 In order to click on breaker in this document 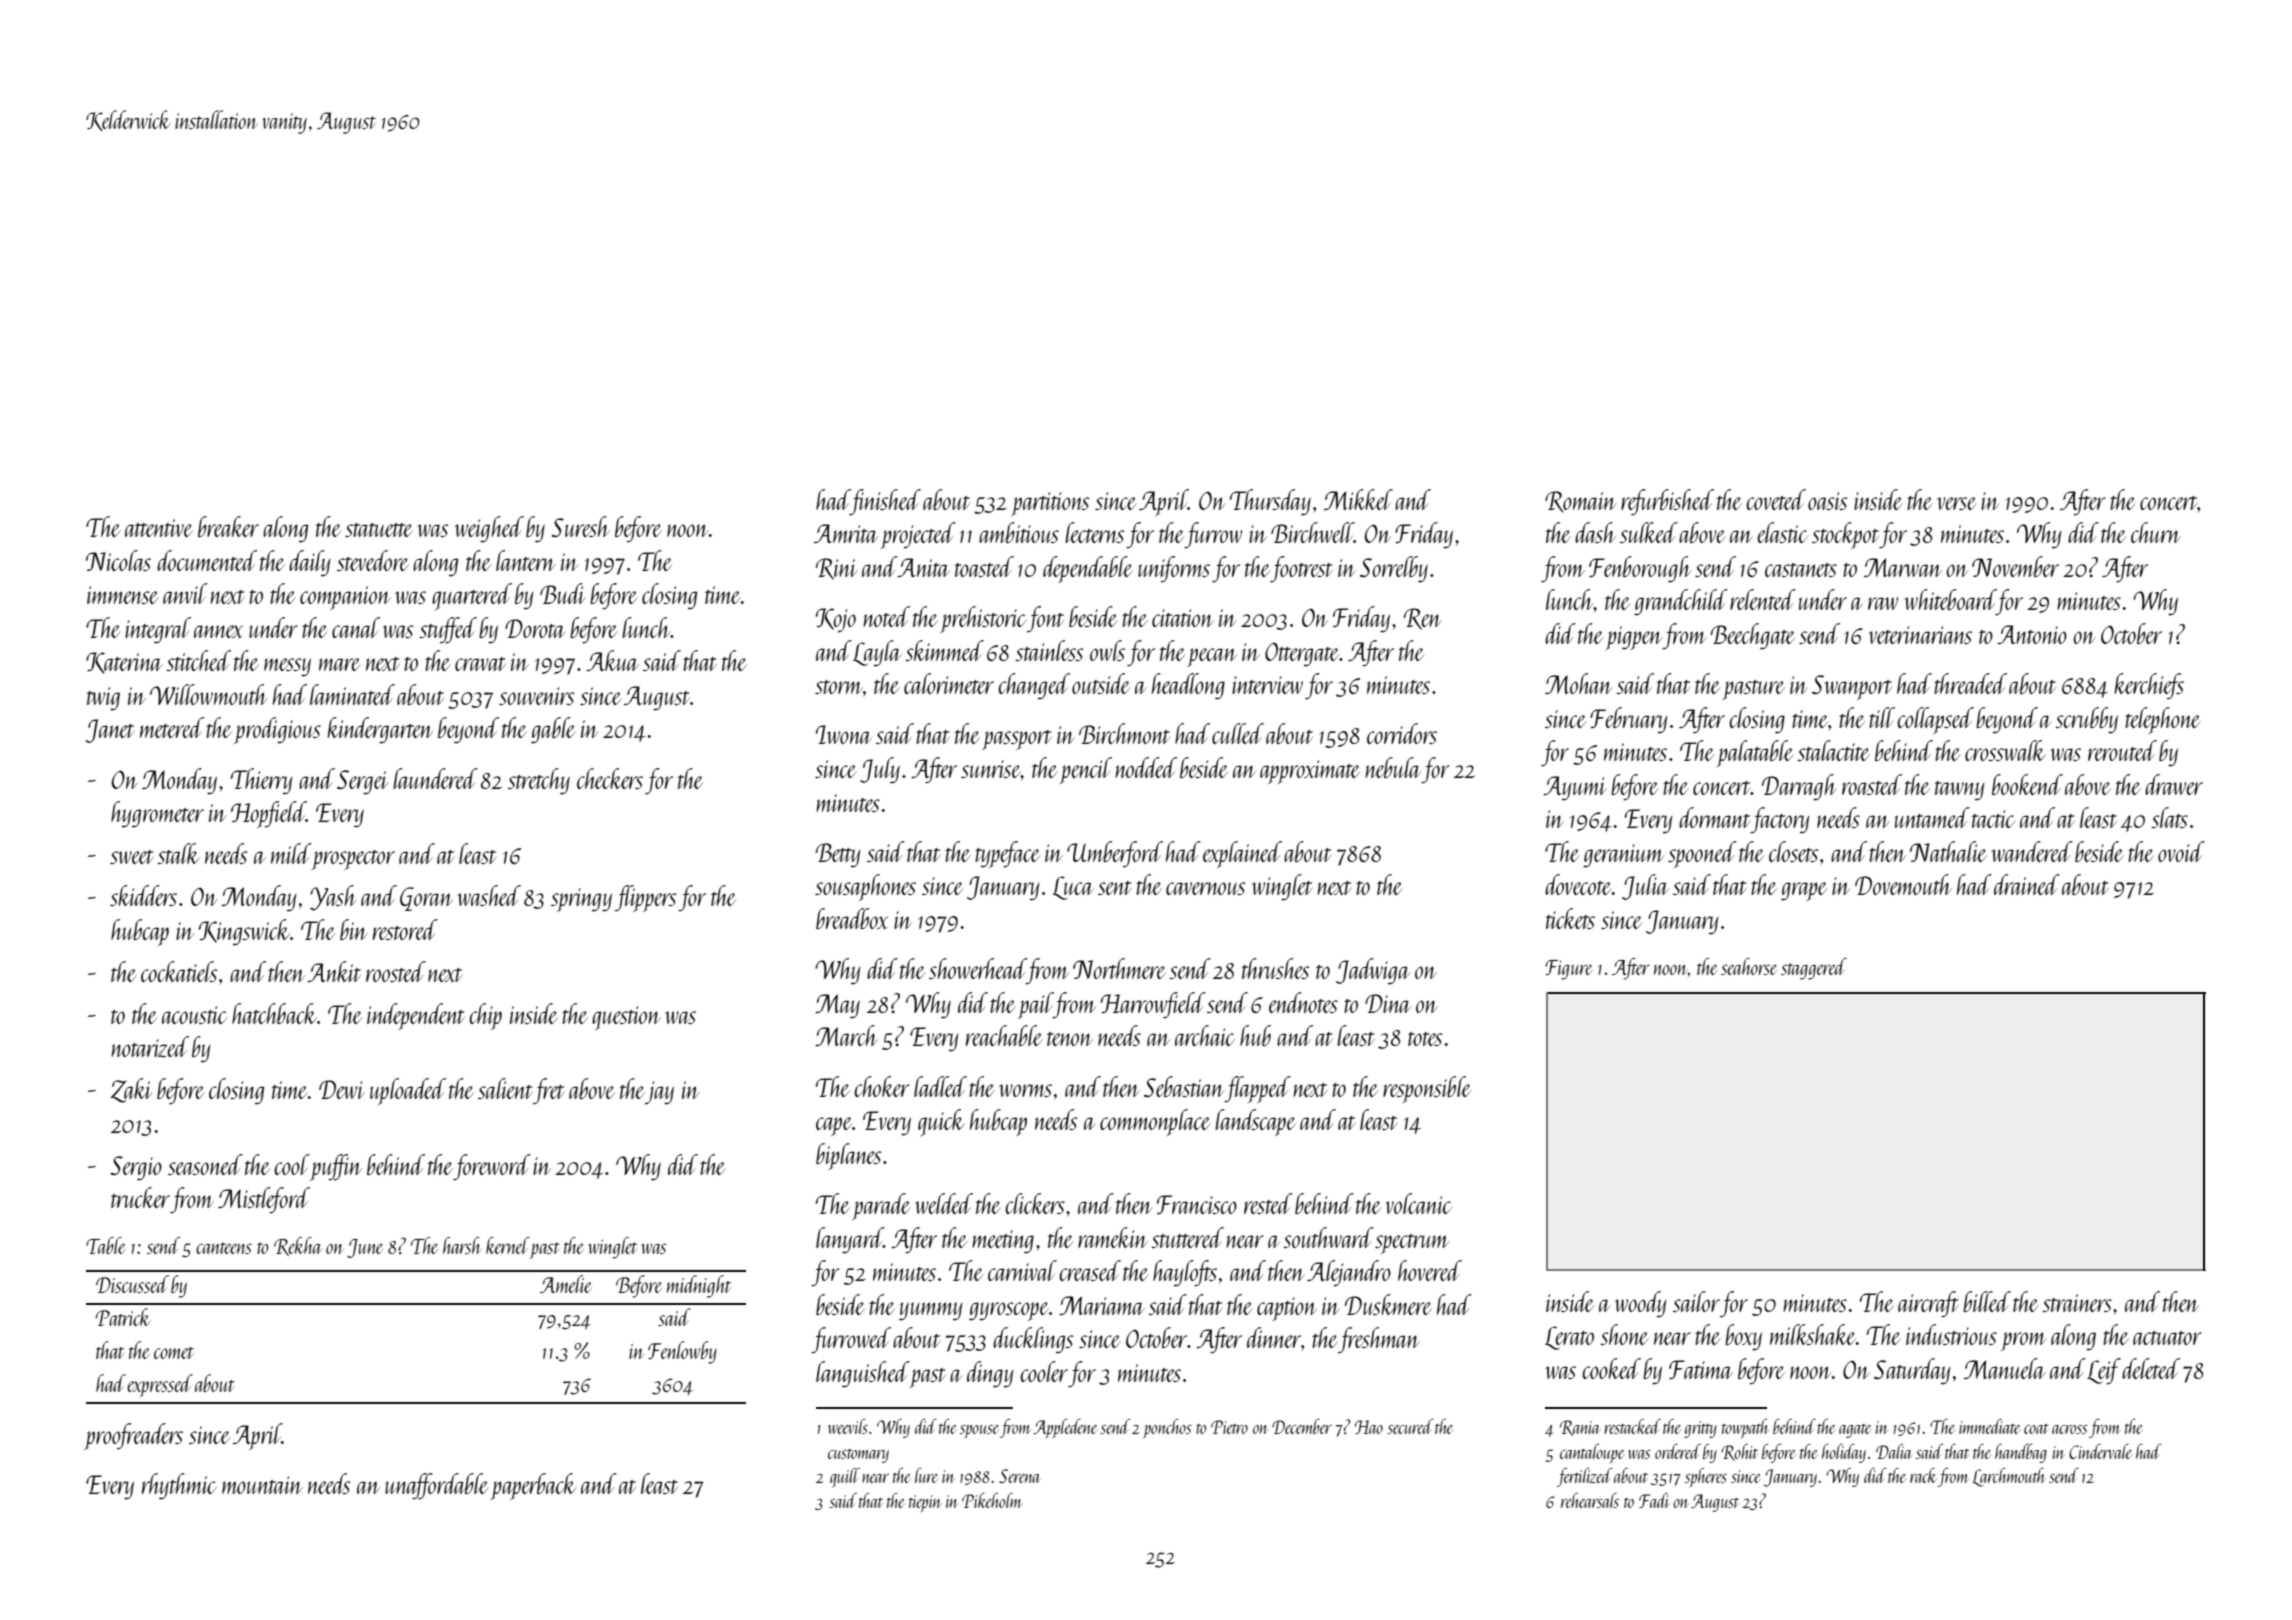, I will do `click(228, 526)`.
